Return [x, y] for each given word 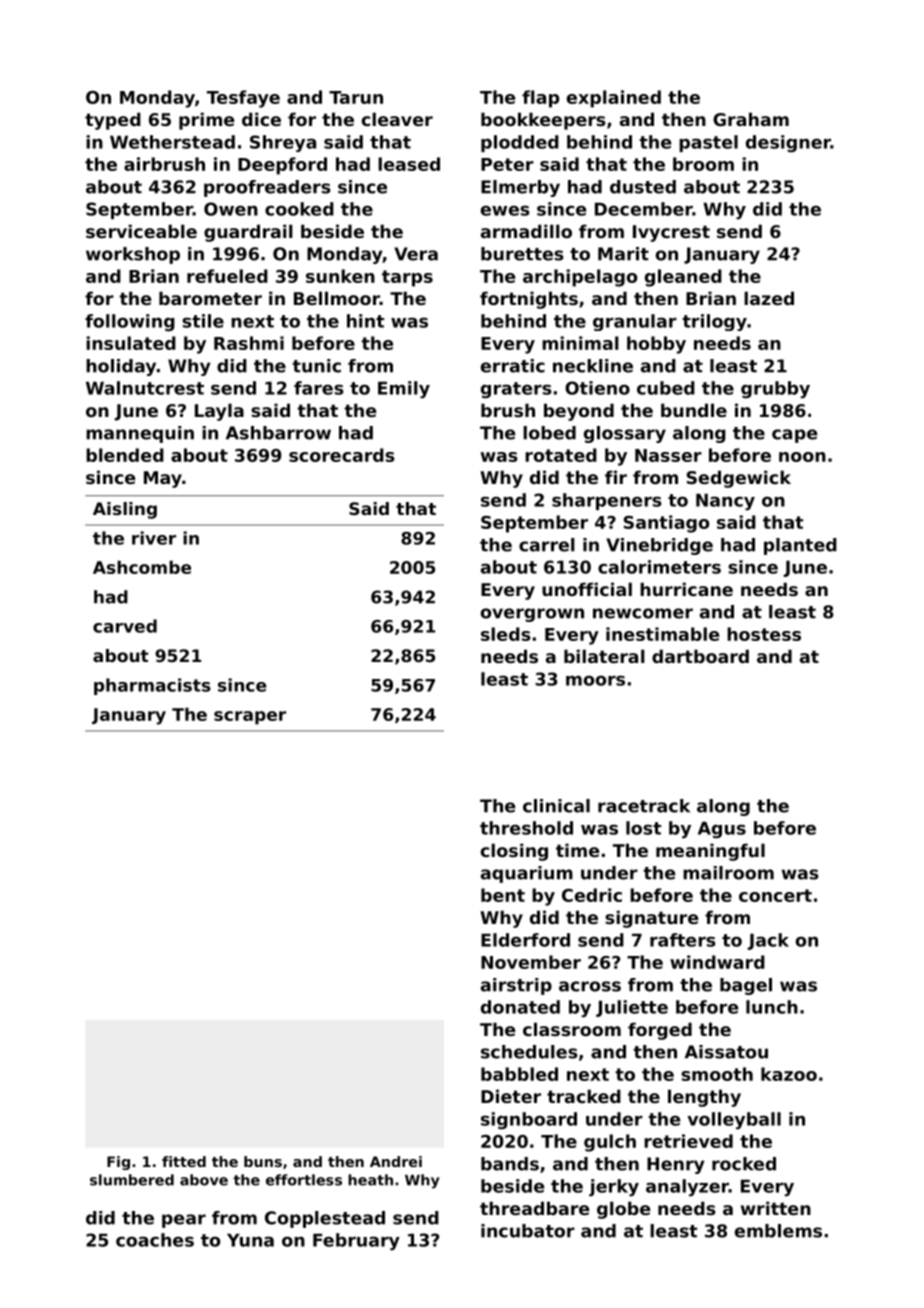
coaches [155, 1240]
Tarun [356, 97]
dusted [643, 187]
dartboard [700, 656]
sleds [505, 634]
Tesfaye [243, 99]
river [154, 538]
